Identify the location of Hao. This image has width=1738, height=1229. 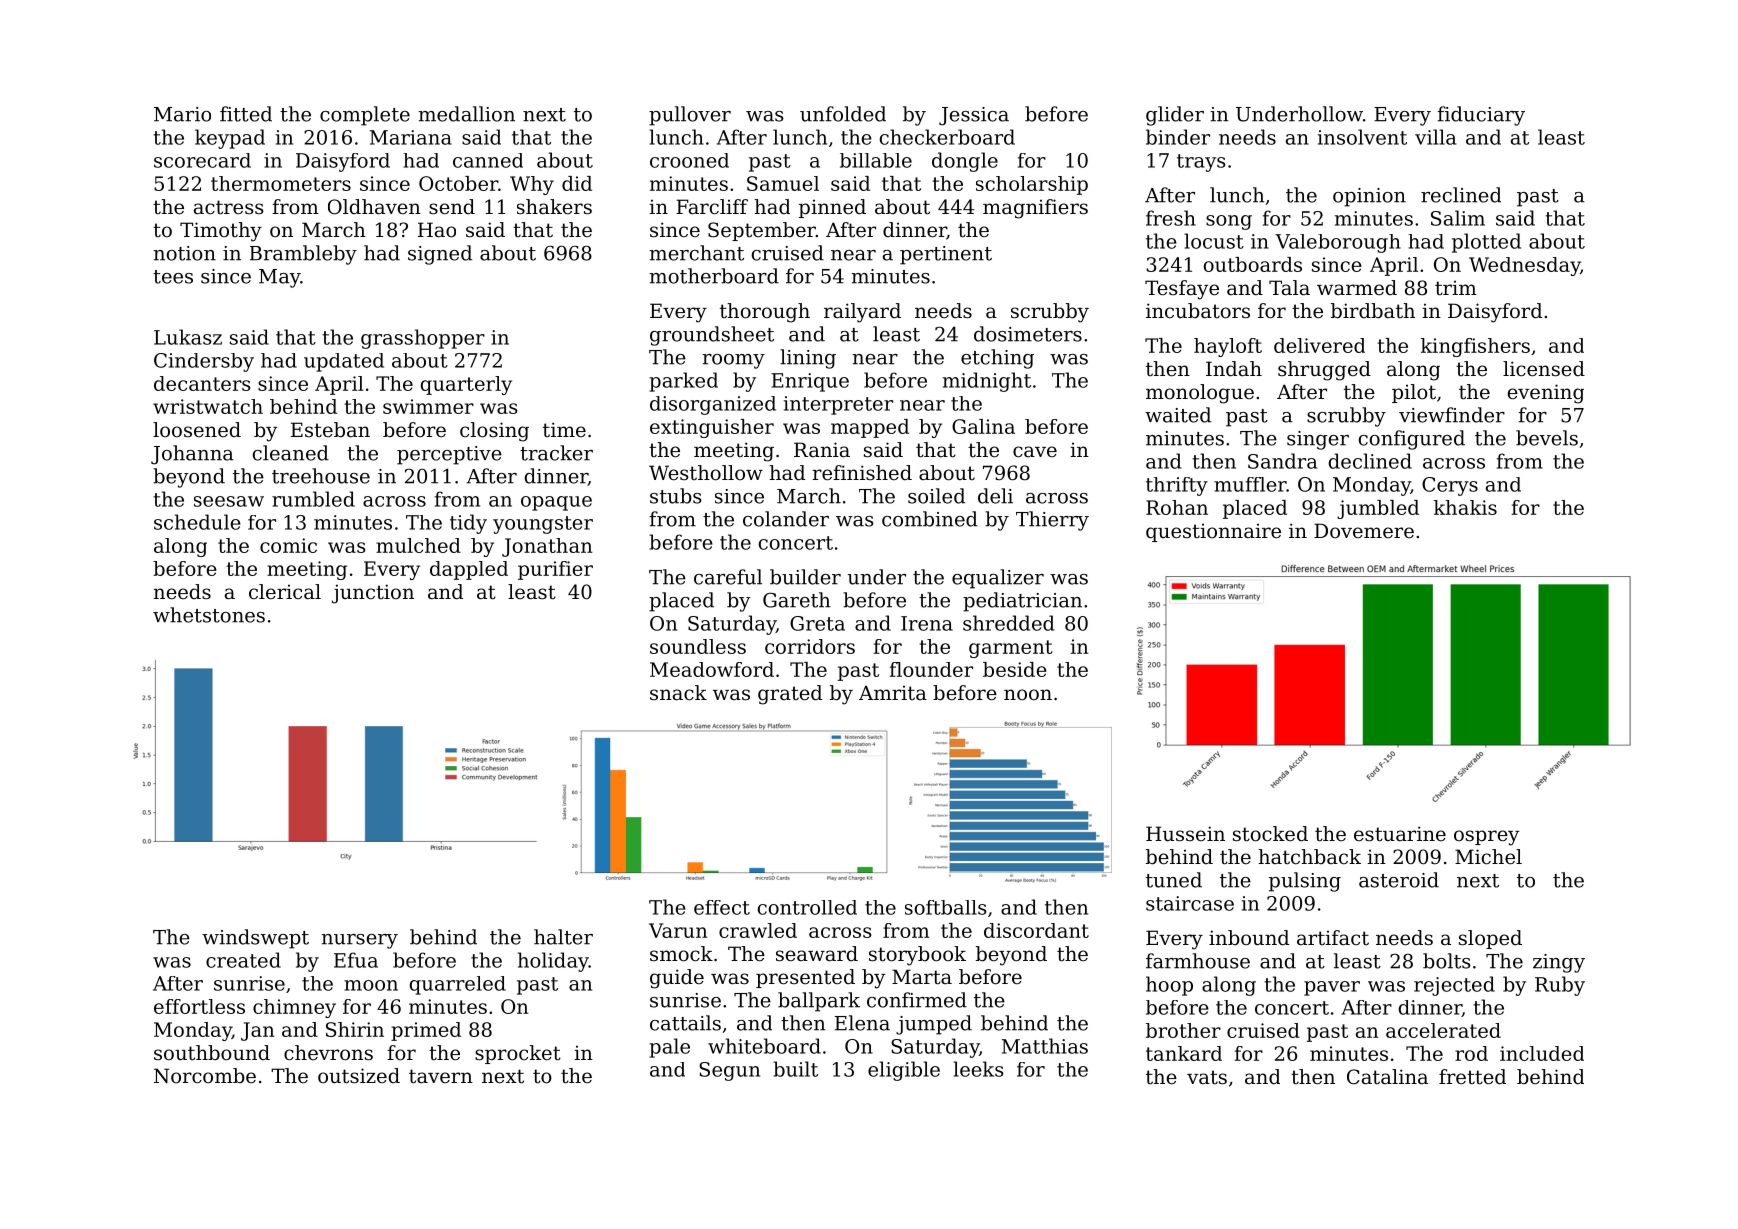
(437, 230).
